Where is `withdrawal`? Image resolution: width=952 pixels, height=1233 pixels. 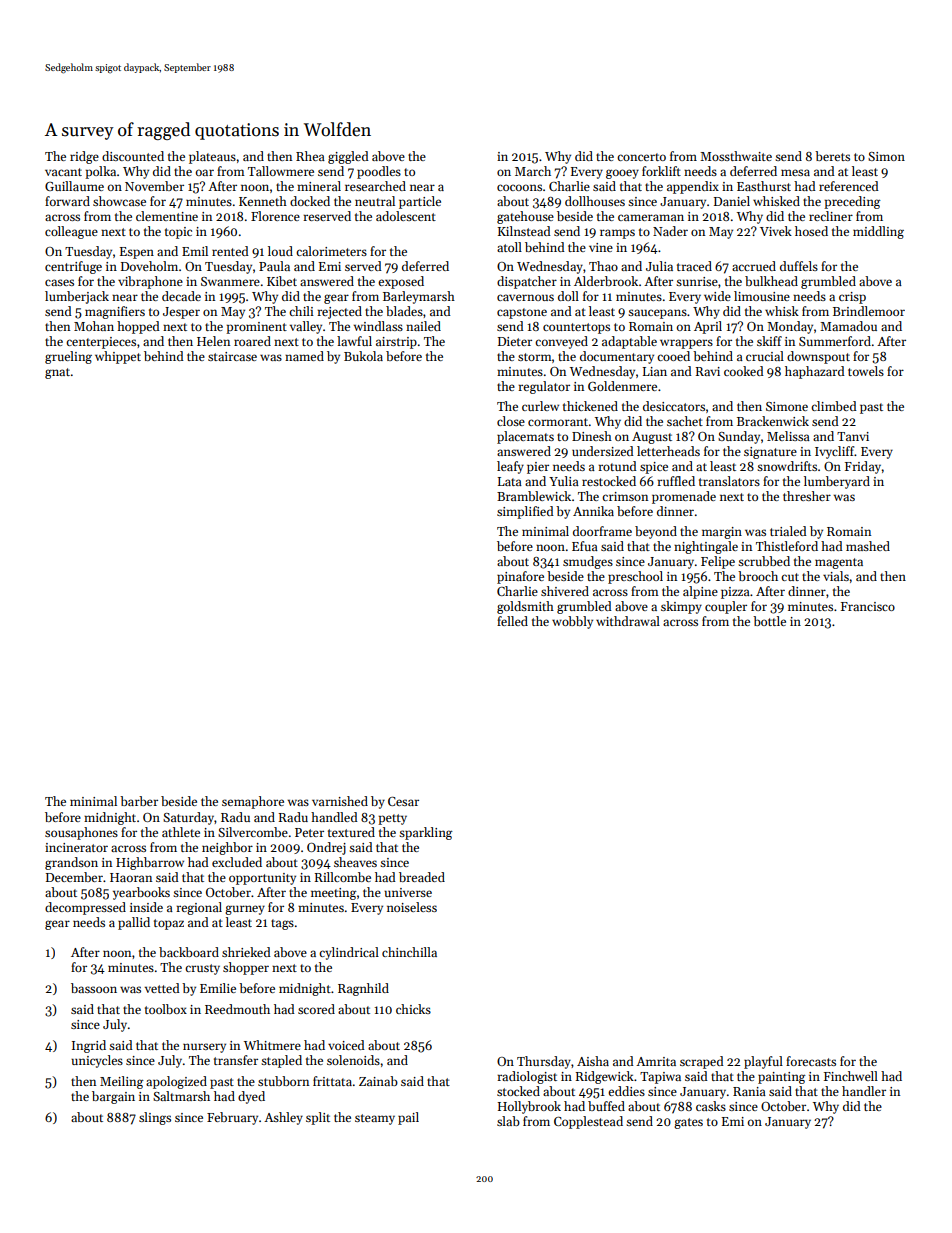 withdrawal is located at coordinates (628, 621).
